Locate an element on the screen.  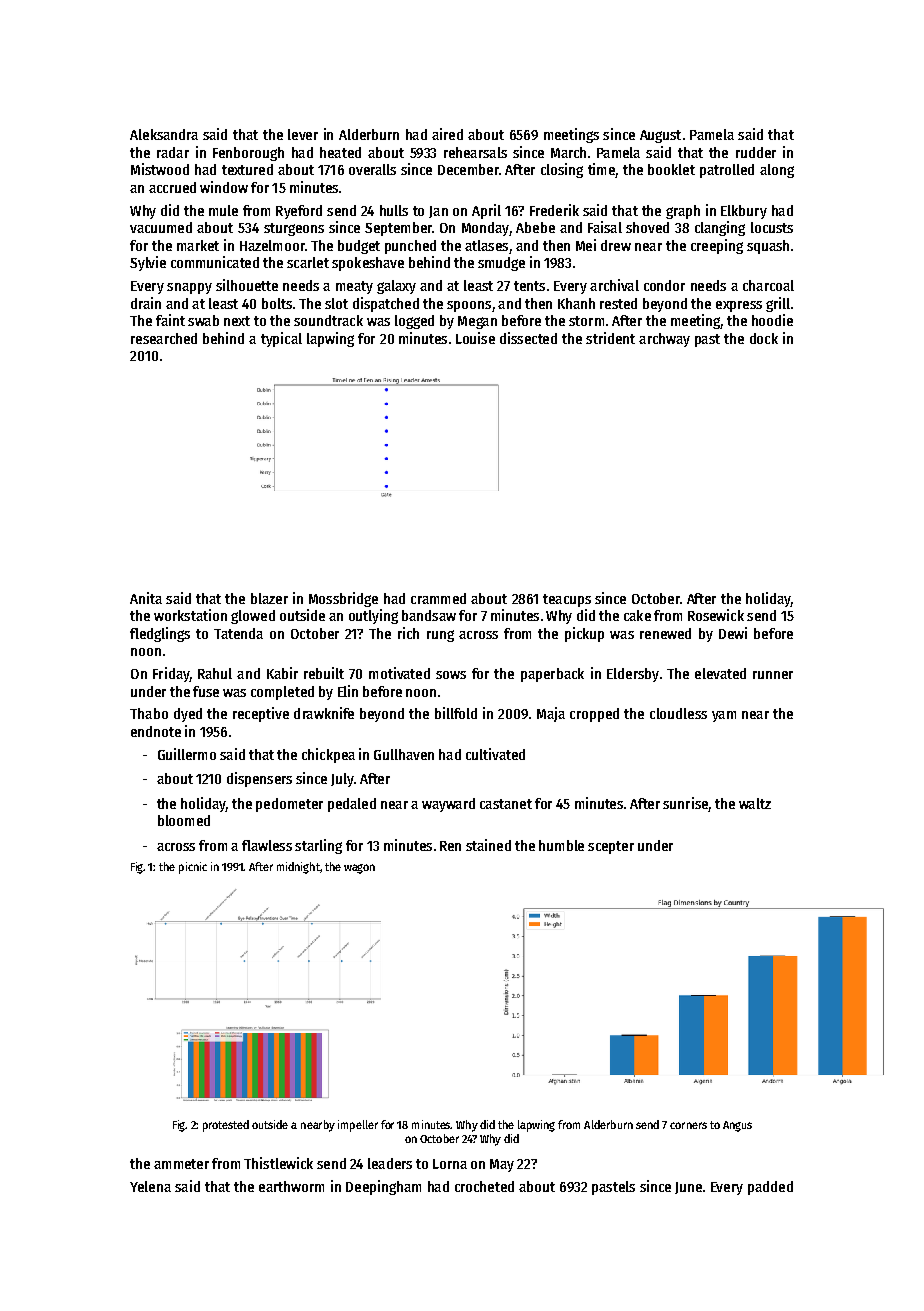
Yelena is located at coordinates (150, 1186).
